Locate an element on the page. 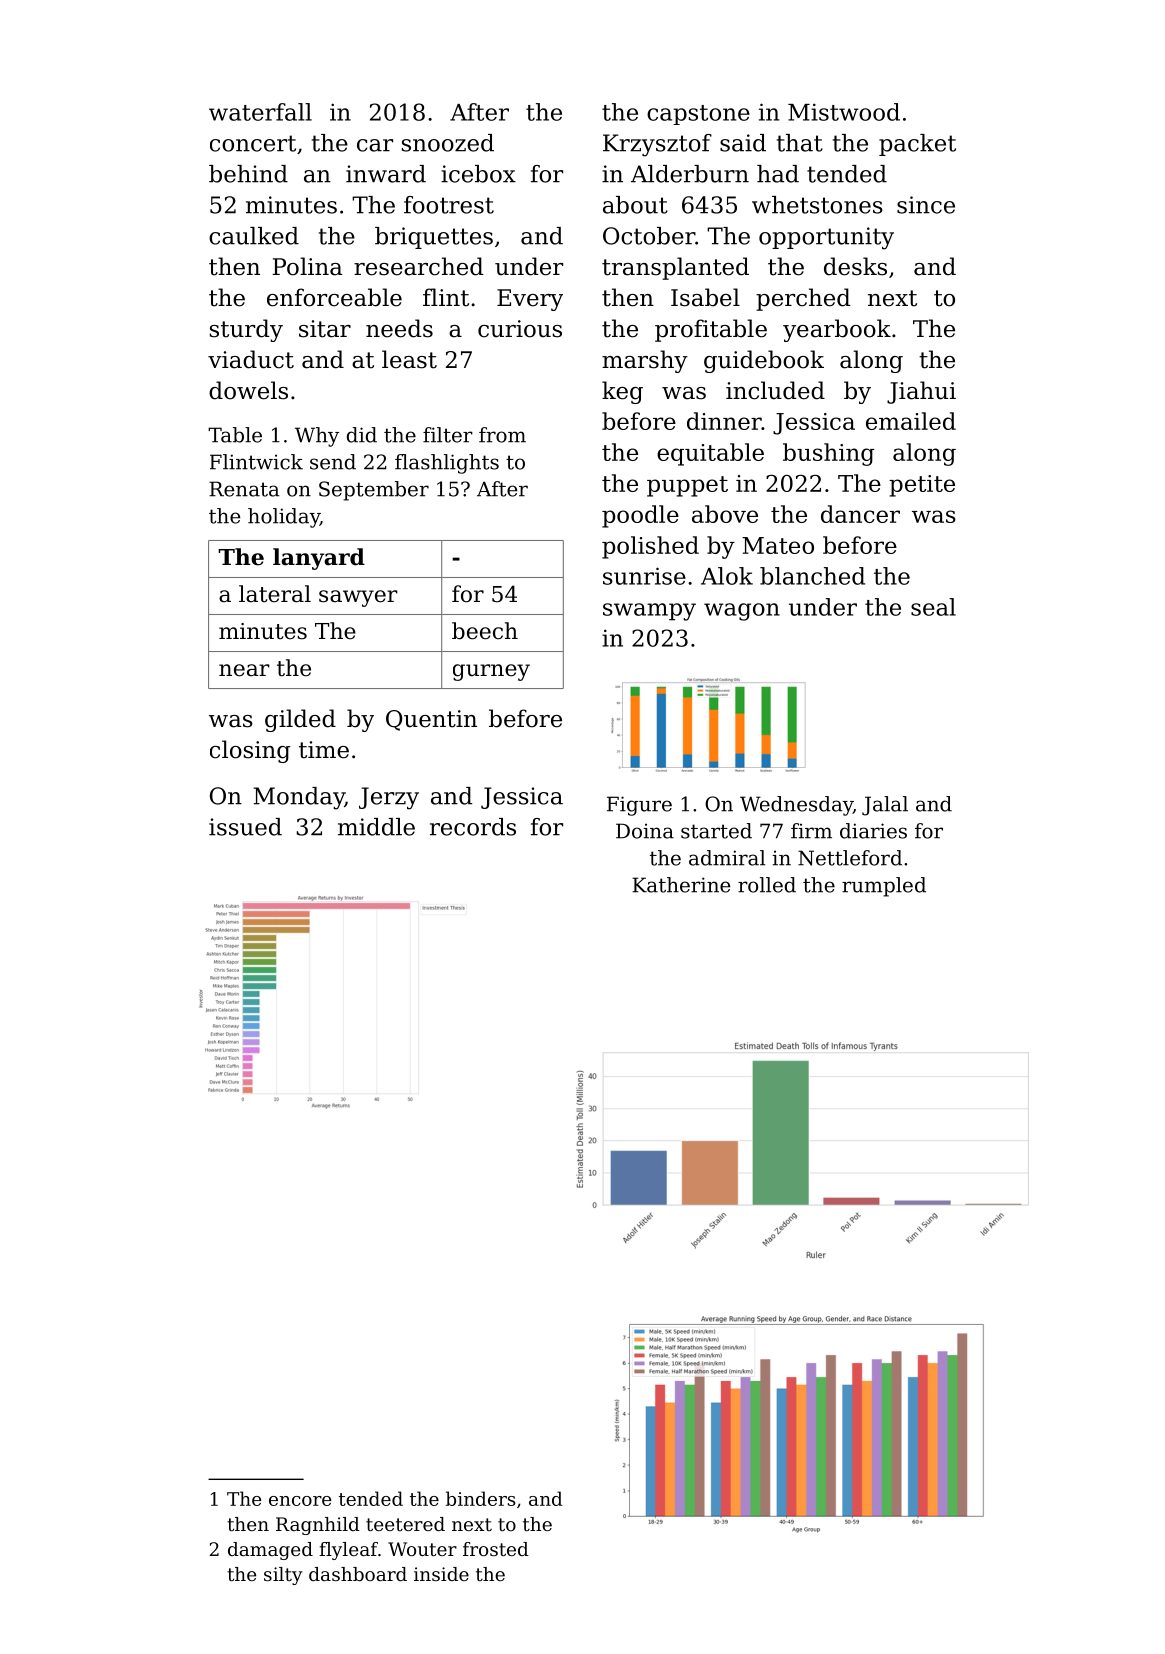 The width and height of the page is (1165, 1654). rumpled is located at coordinates (884, 887).
